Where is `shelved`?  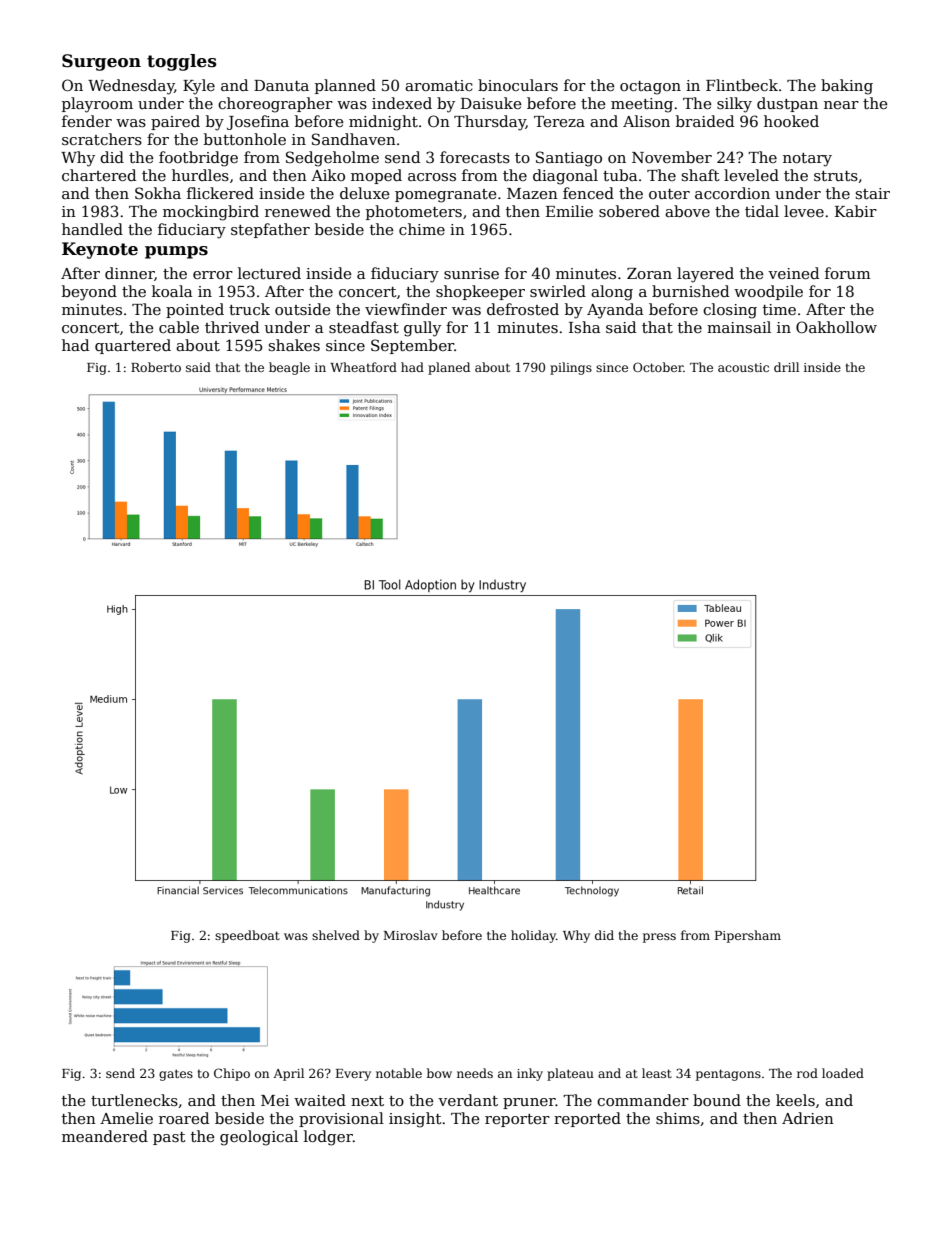
shelved is located at coordinates (336, 935).
